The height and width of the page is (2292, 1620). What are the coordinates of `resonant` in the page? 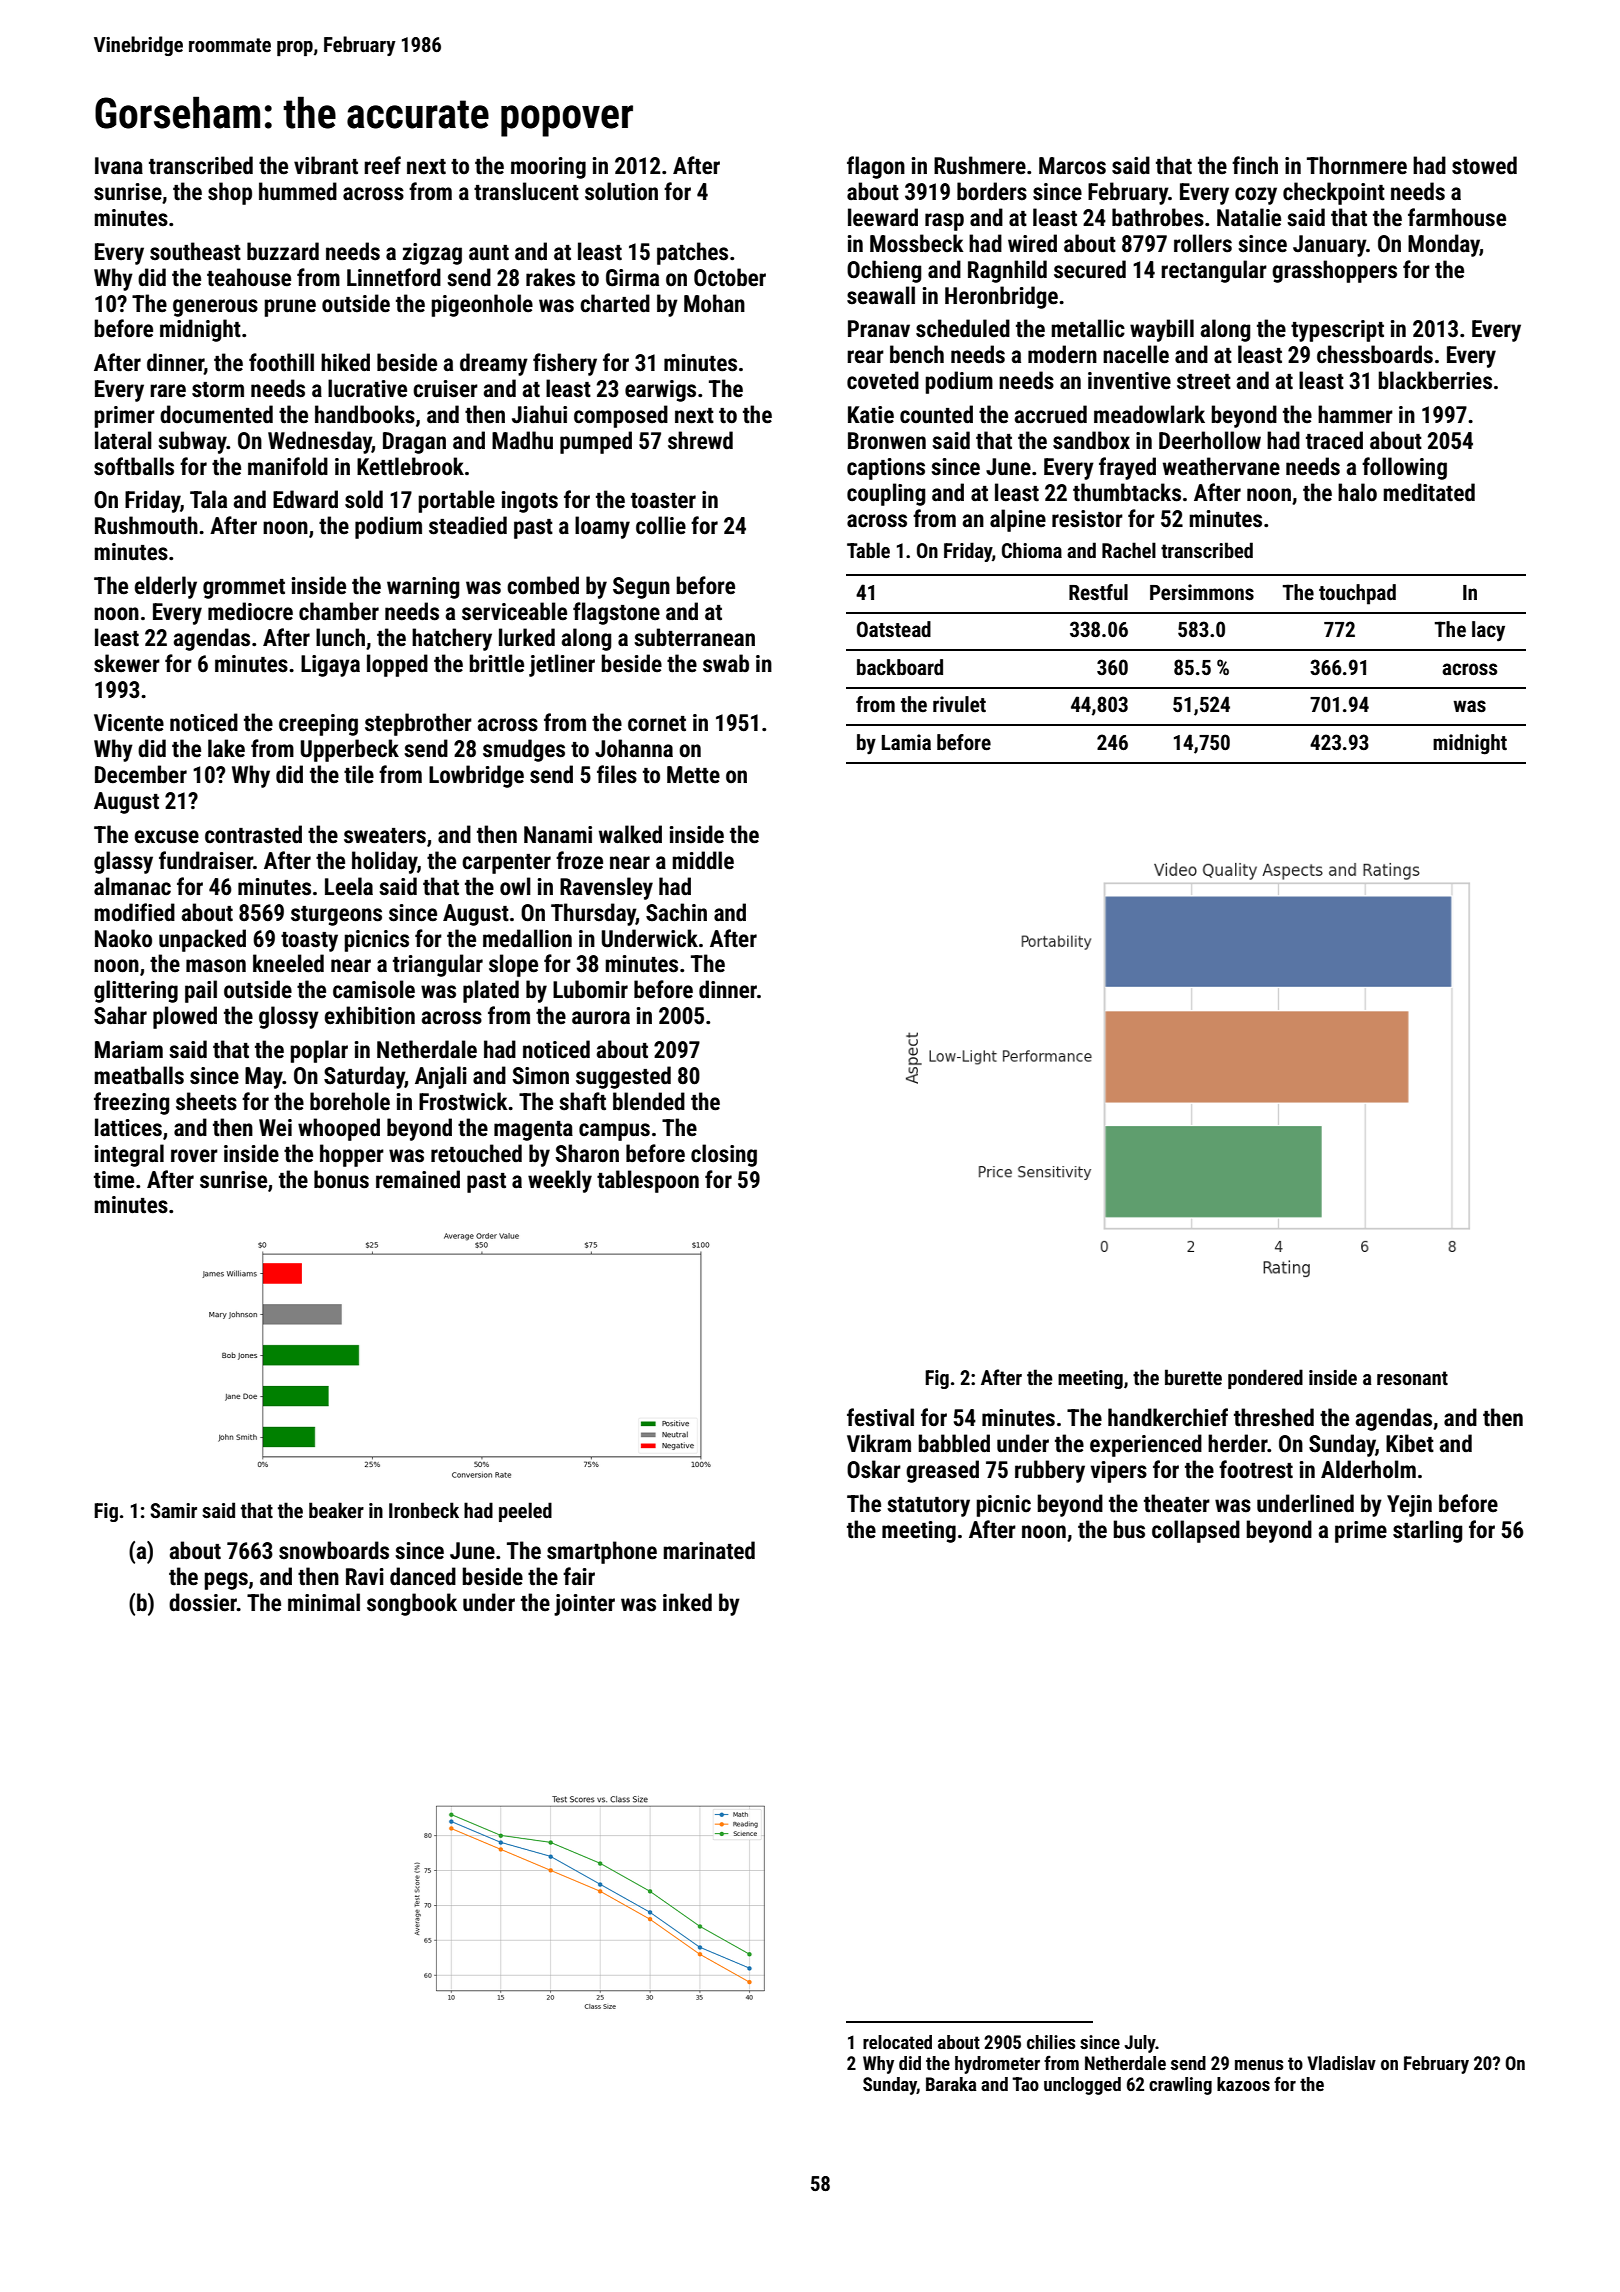 It's located at (1412, 1378).
